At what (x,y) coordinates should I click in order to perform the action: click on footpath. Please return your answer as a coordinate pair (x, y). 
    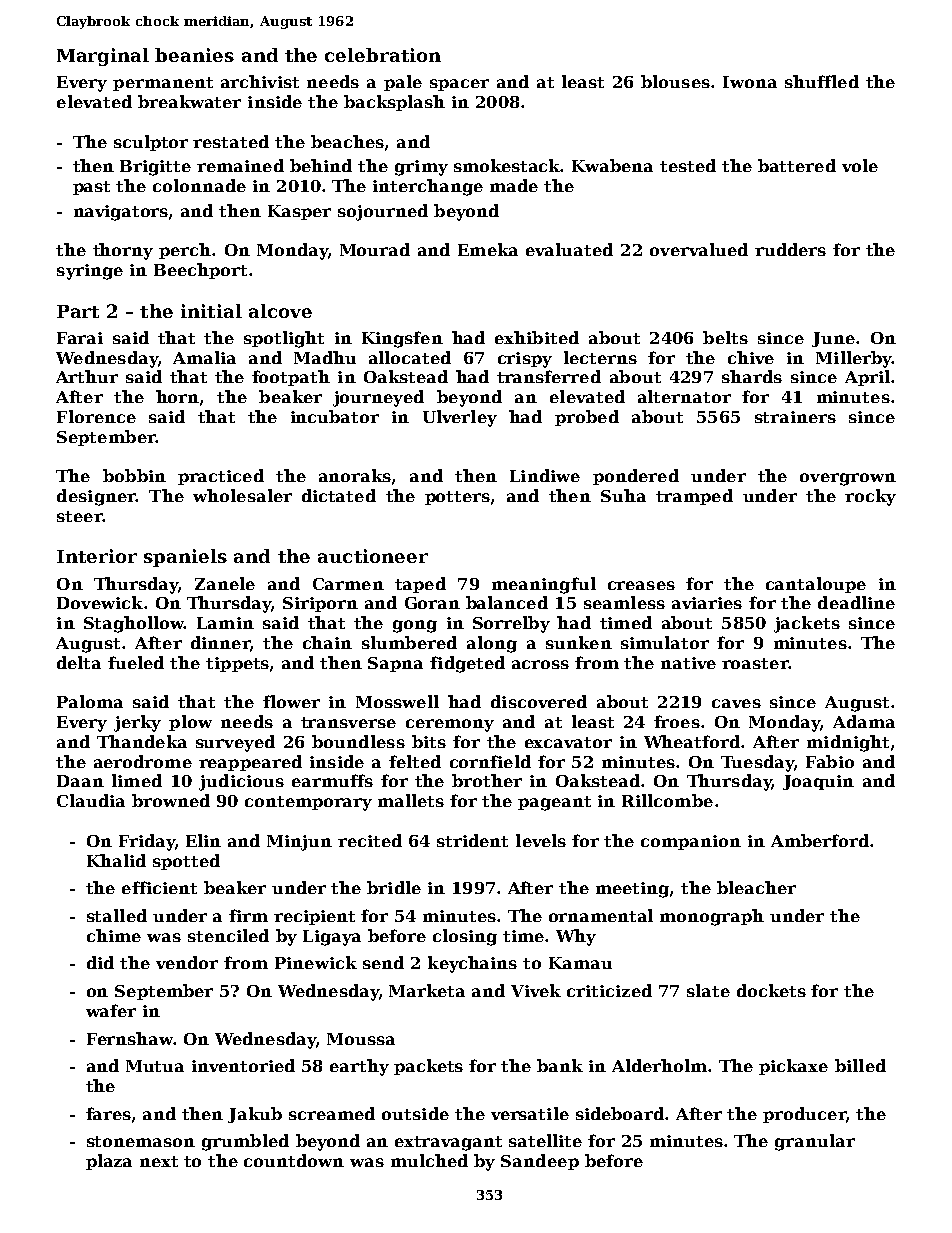
    Looking at the image, I should click on (291, 378).
